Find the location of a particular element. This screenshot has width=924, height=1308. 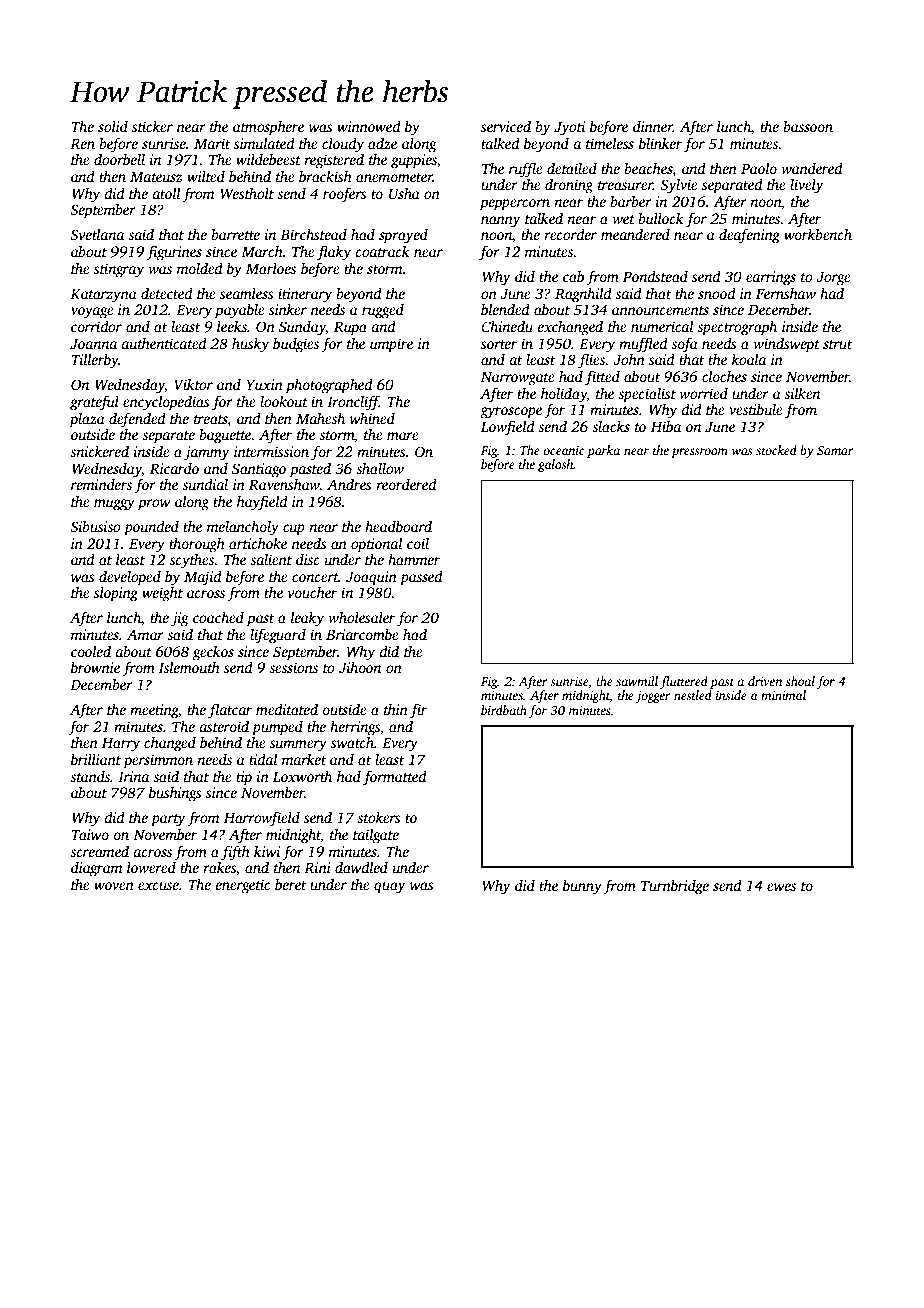

deafening is located at coordinates (749, 236).
